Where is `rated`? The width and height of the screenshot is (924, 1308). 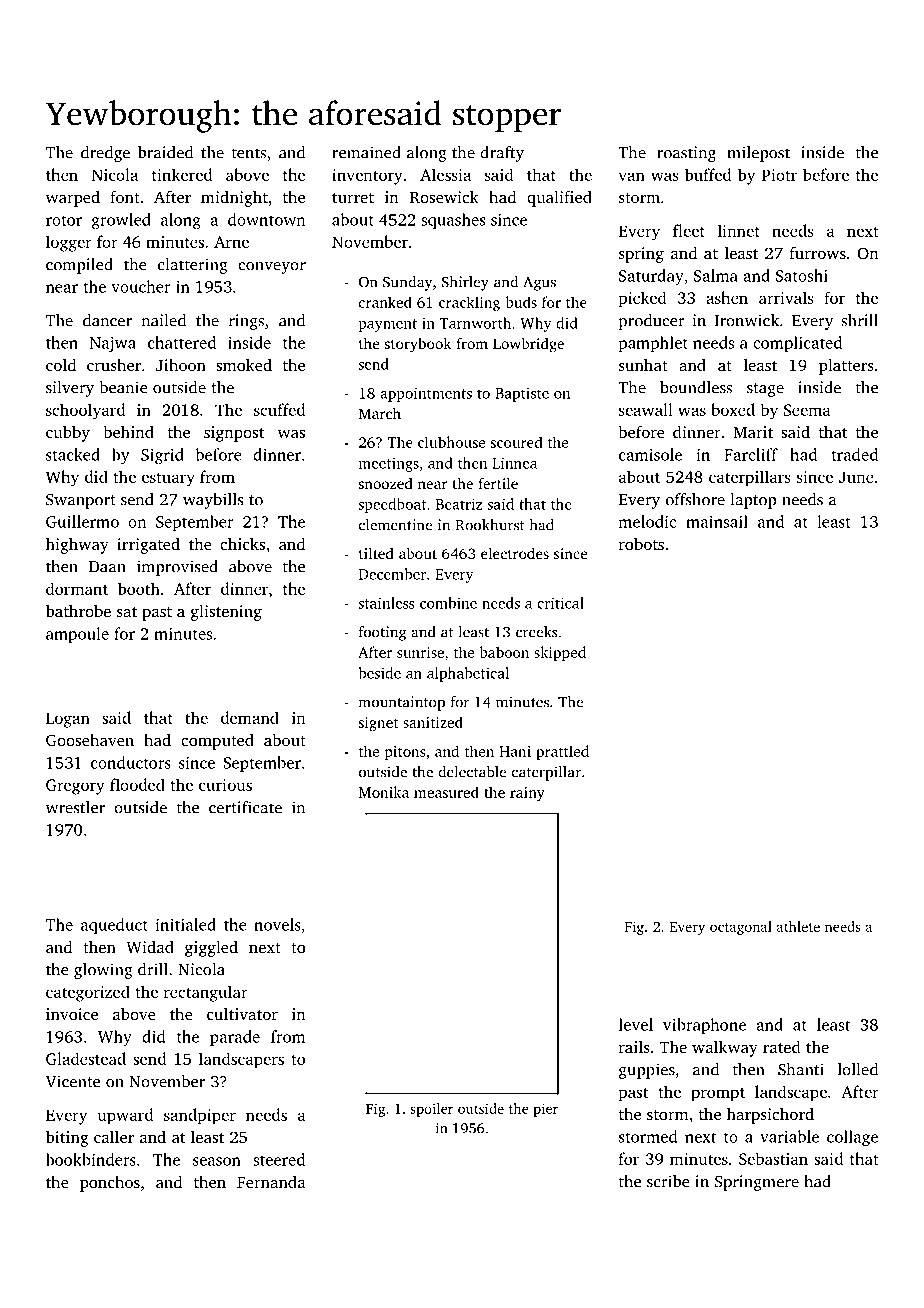
rated is located at coordinates (782, 1047).
